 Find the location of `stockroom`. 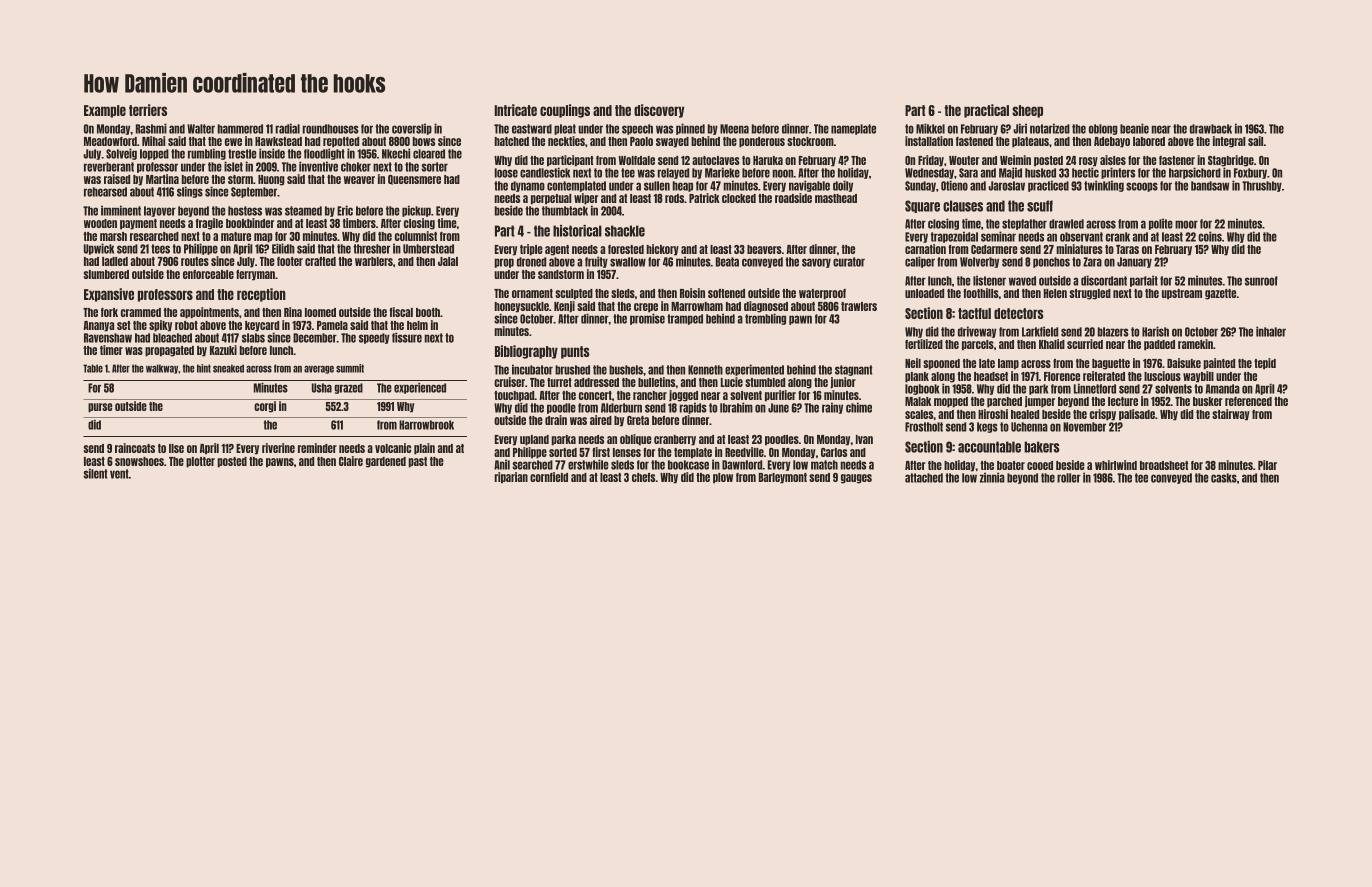

stockroom is located at coordinates (810, 141).
